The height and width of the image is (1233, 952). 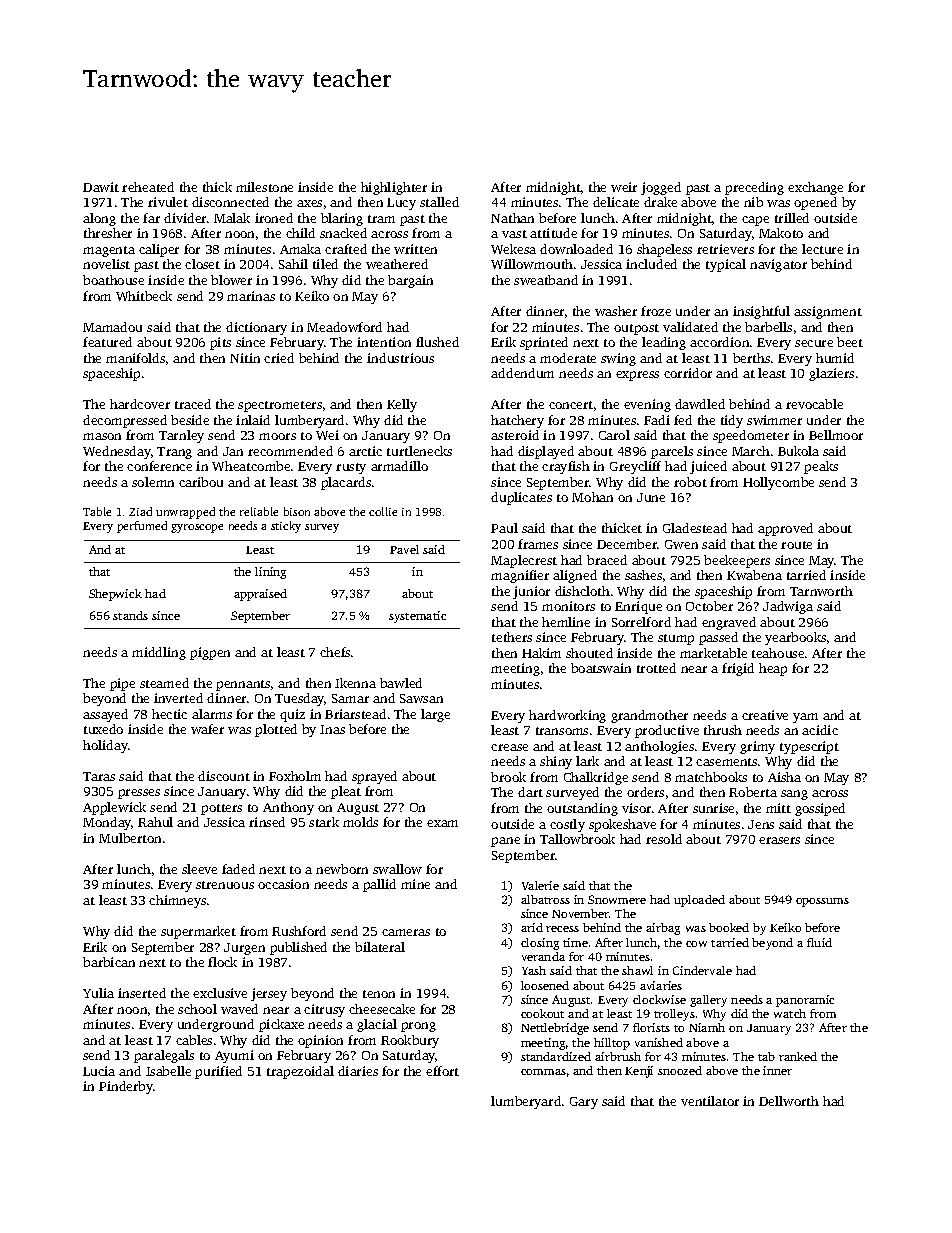 I want to click on Makoto, so click(x=781, y=233).
